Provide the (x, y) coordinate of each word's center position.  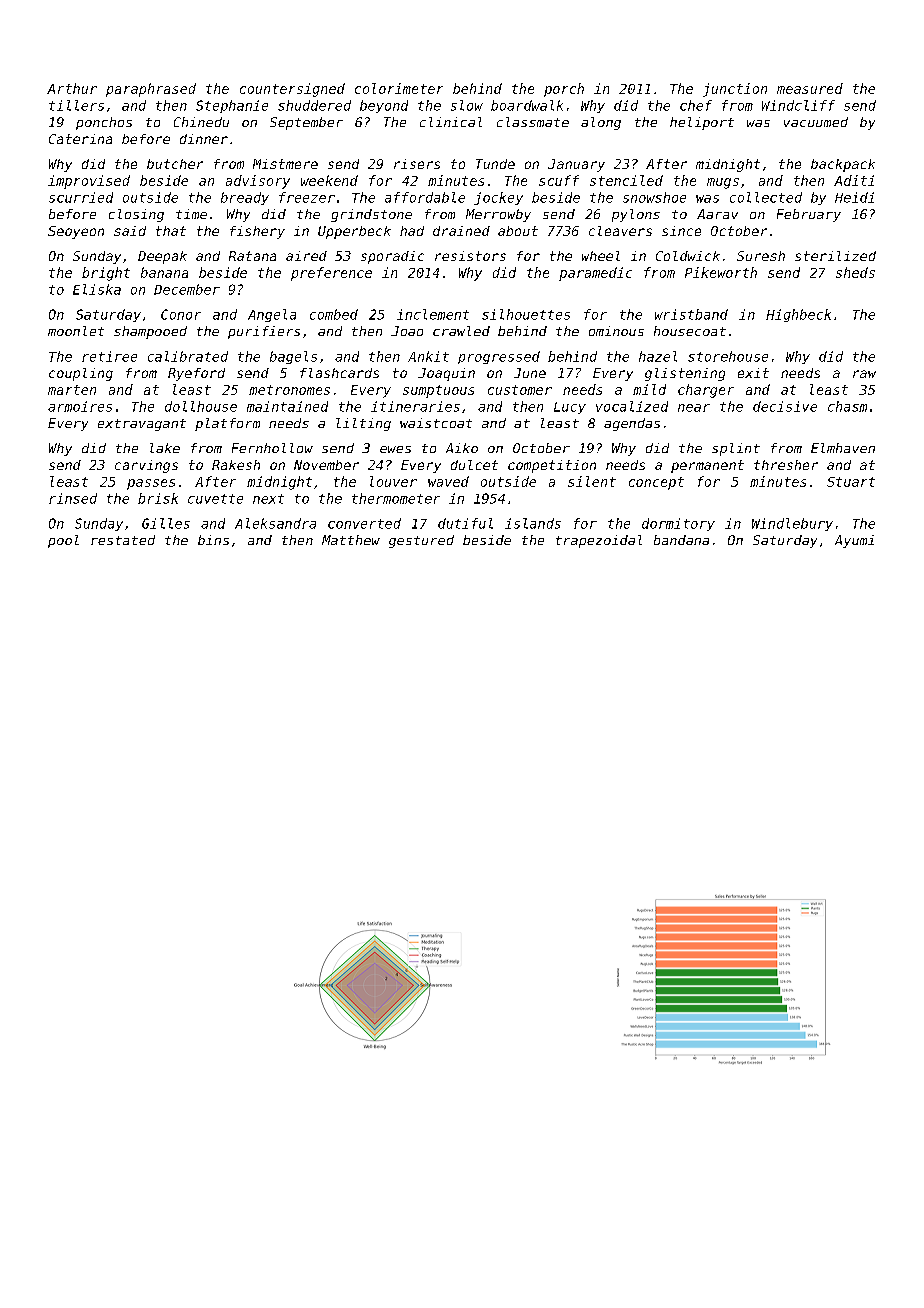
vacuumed (816, 122)
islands (533, 523)
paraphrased (151, 90)
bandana (681, 540)
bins (213, 540)
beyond (384, 106)
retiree (109, 356)
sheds (855, 272)
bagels (293, 357)
